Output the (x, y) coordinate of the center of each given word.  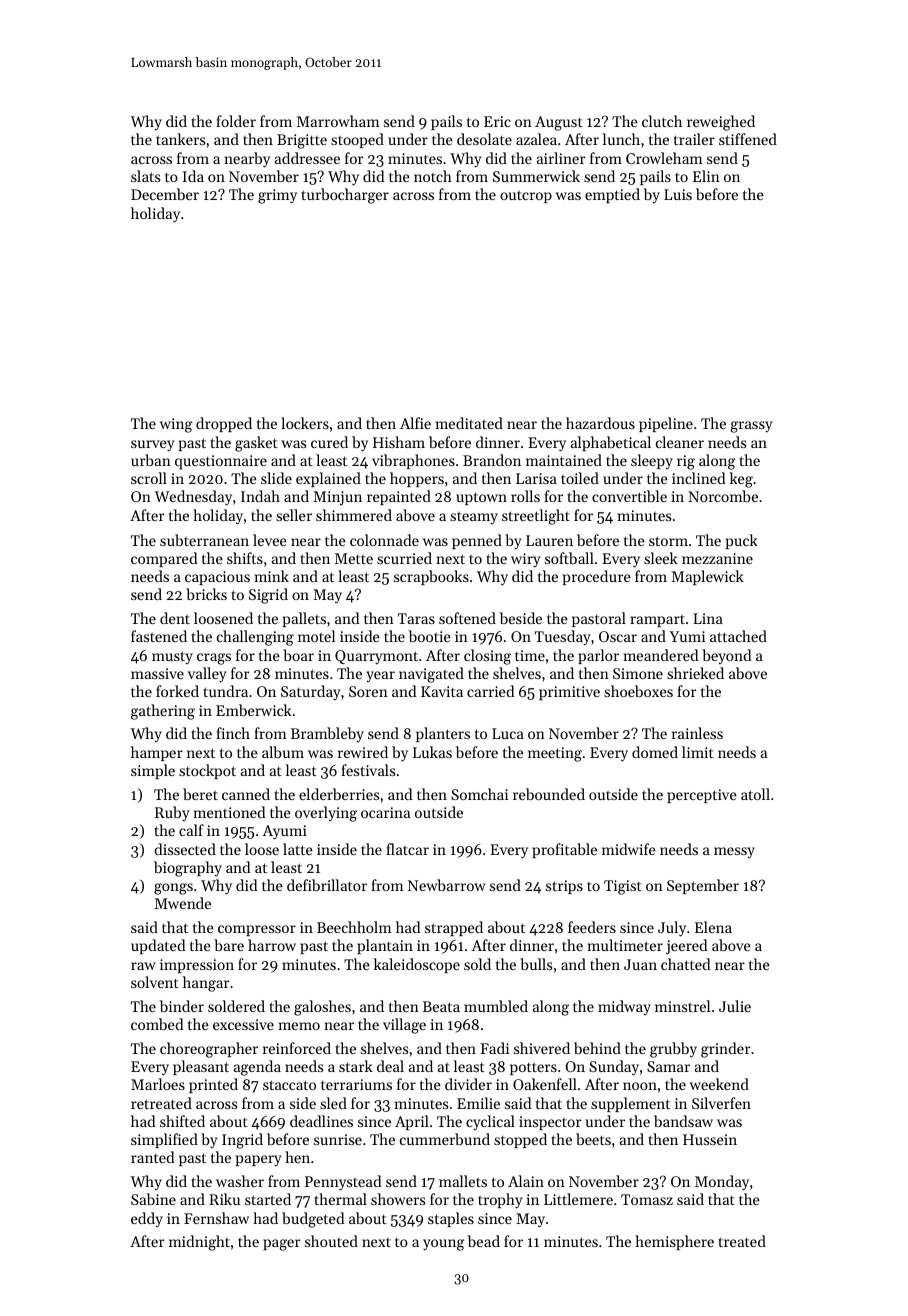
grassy (751, 427)
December (165, 194)
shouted (331, 1241)
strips (564, 887)
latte (298, 849)
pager (281, 1245)
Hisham (399, 442)
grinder (725, 1050)
